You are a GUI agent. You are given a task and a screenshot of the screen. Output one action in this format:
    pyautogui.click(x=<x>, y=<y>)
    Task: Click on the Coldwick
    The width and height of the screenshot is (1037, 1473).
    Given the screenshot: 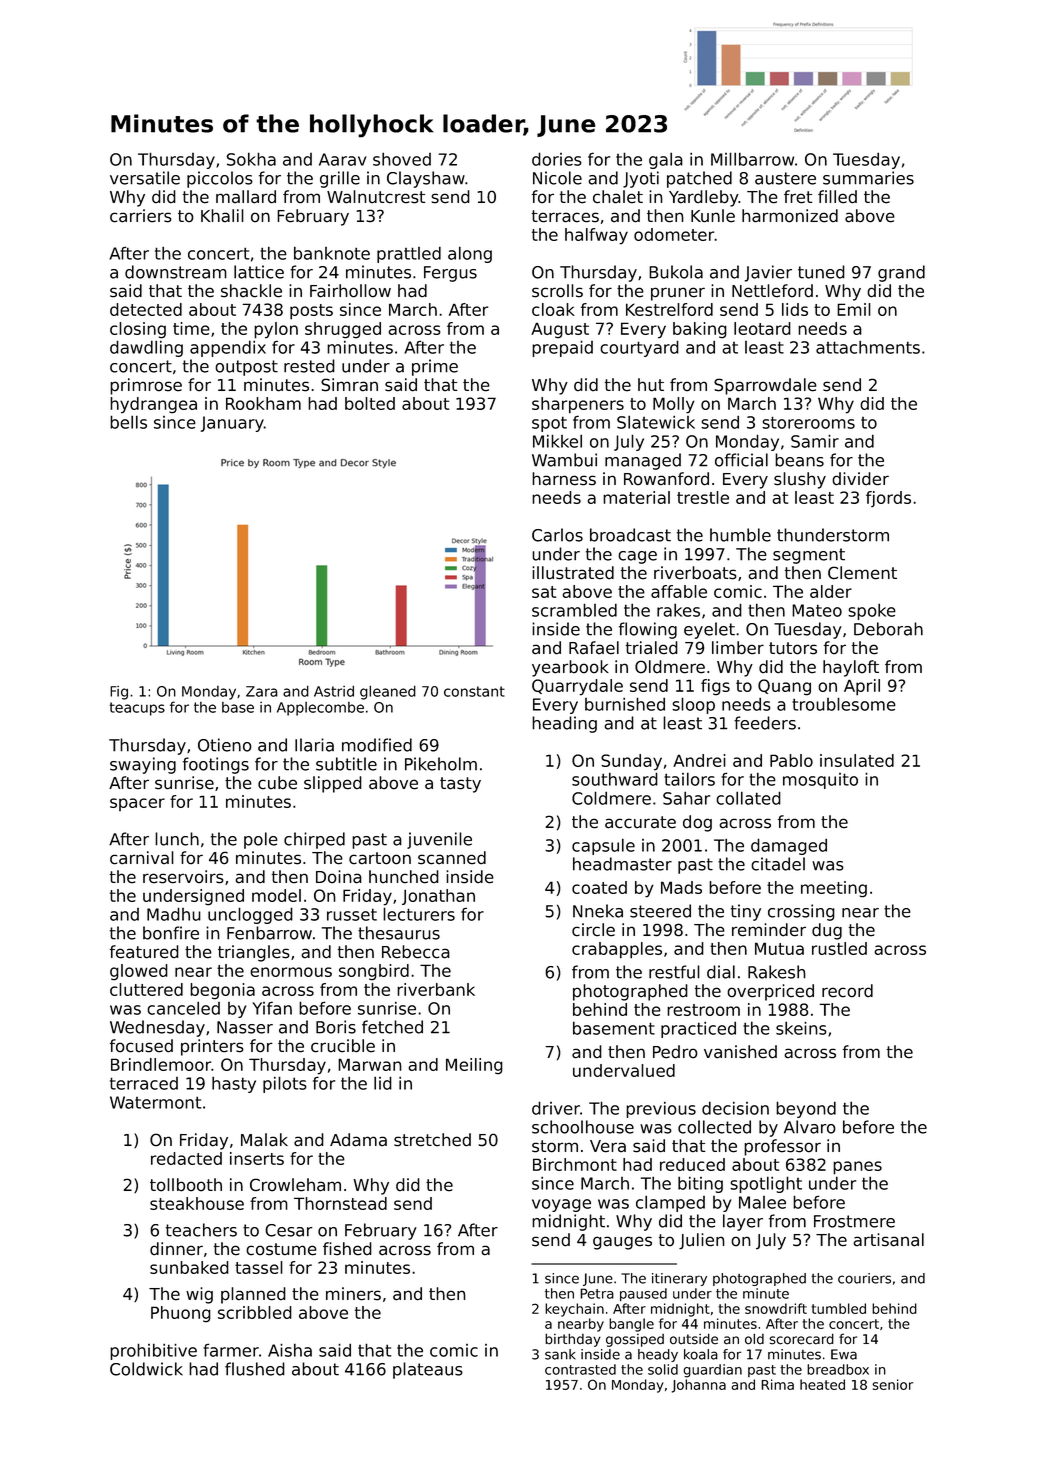 What is the action you would take?
    pyautogui.click(x=146, y=1369)
